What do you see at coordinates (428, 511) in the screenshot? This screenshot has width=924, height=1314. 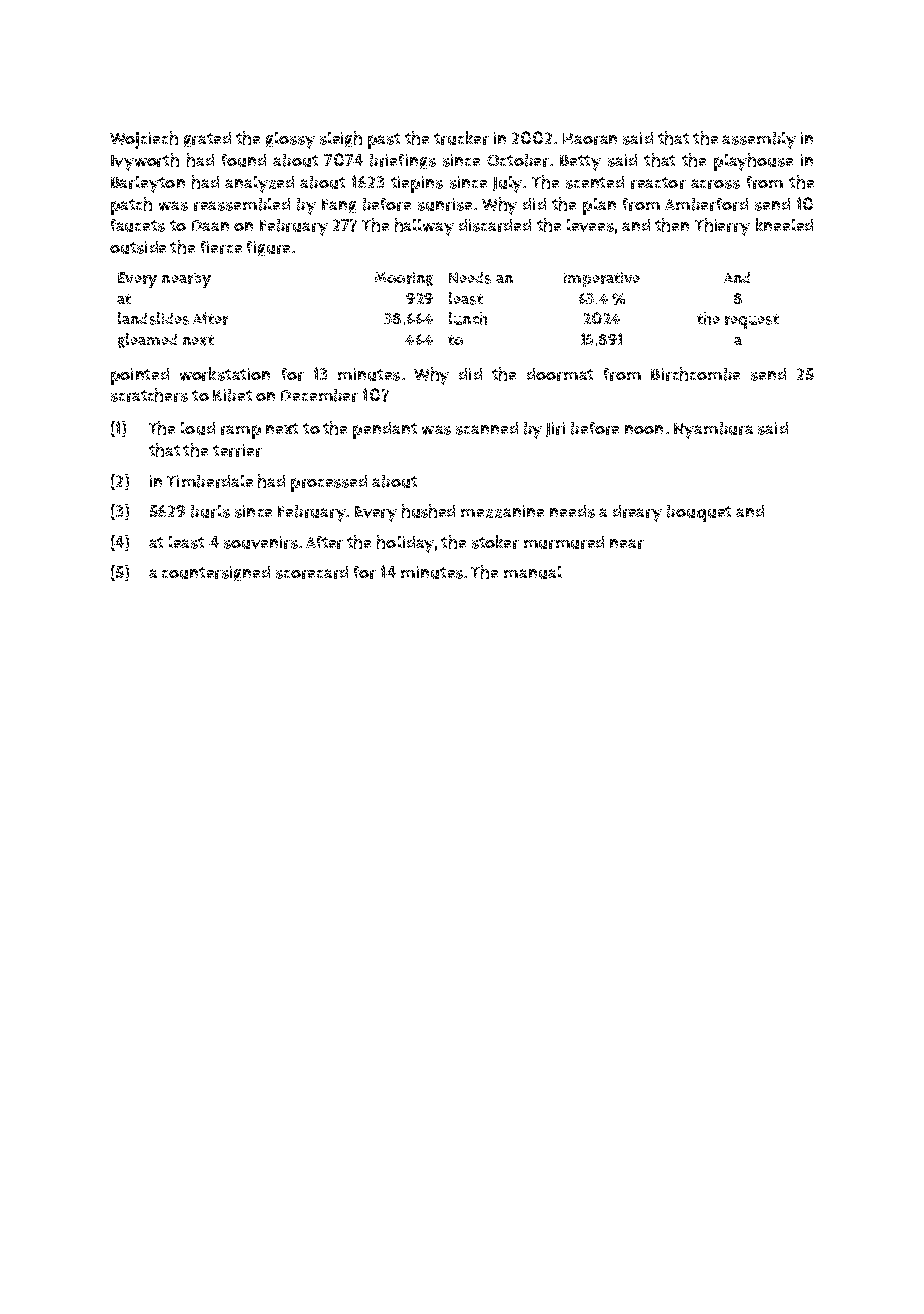 I see `hushed` at bounding box center [428, 511].
